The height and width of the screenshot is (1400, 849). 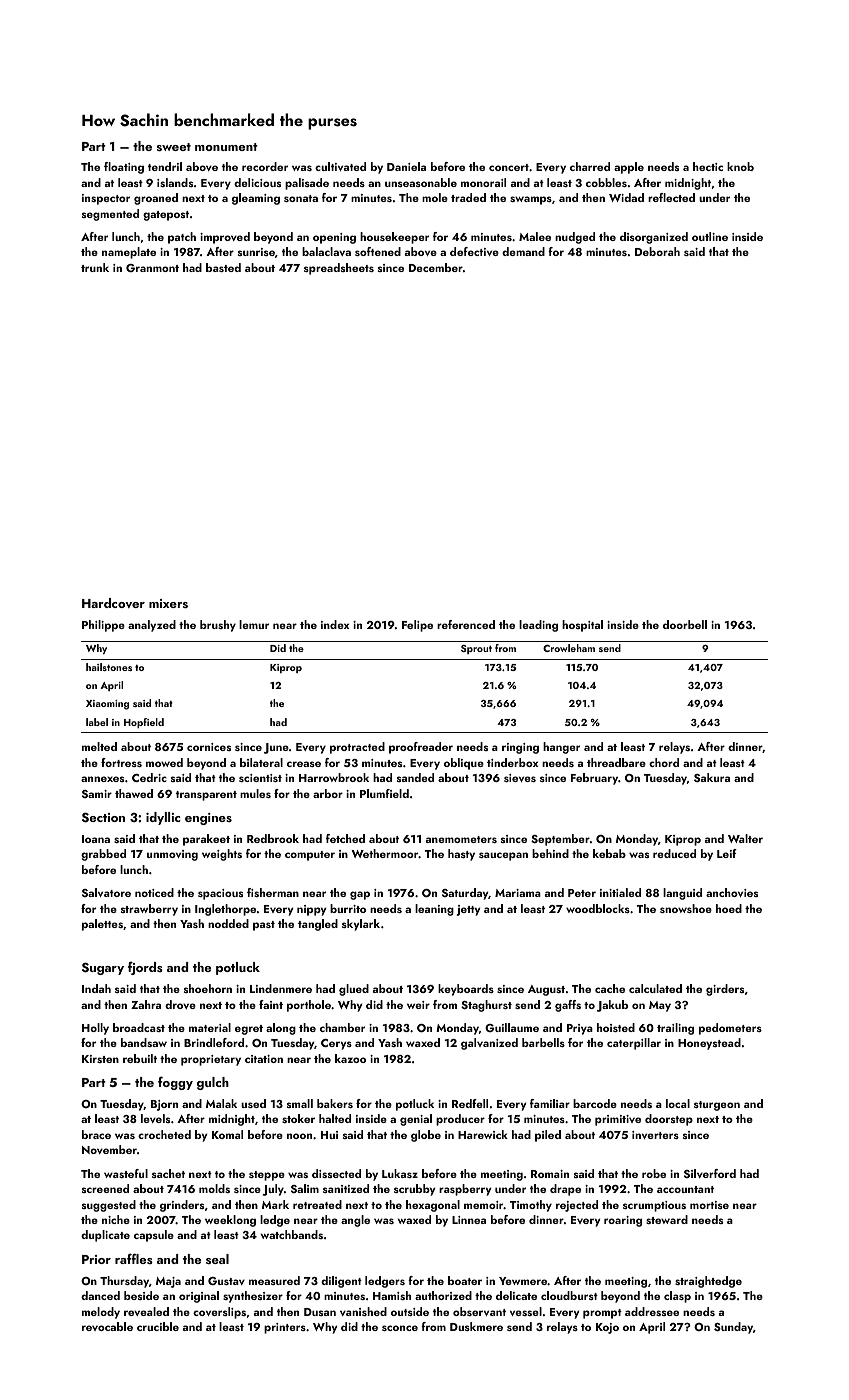 What do you see at coordinates (717, 1106) in the screenshot?
I see `sturgeon` at bounding box center [717, 1106].
